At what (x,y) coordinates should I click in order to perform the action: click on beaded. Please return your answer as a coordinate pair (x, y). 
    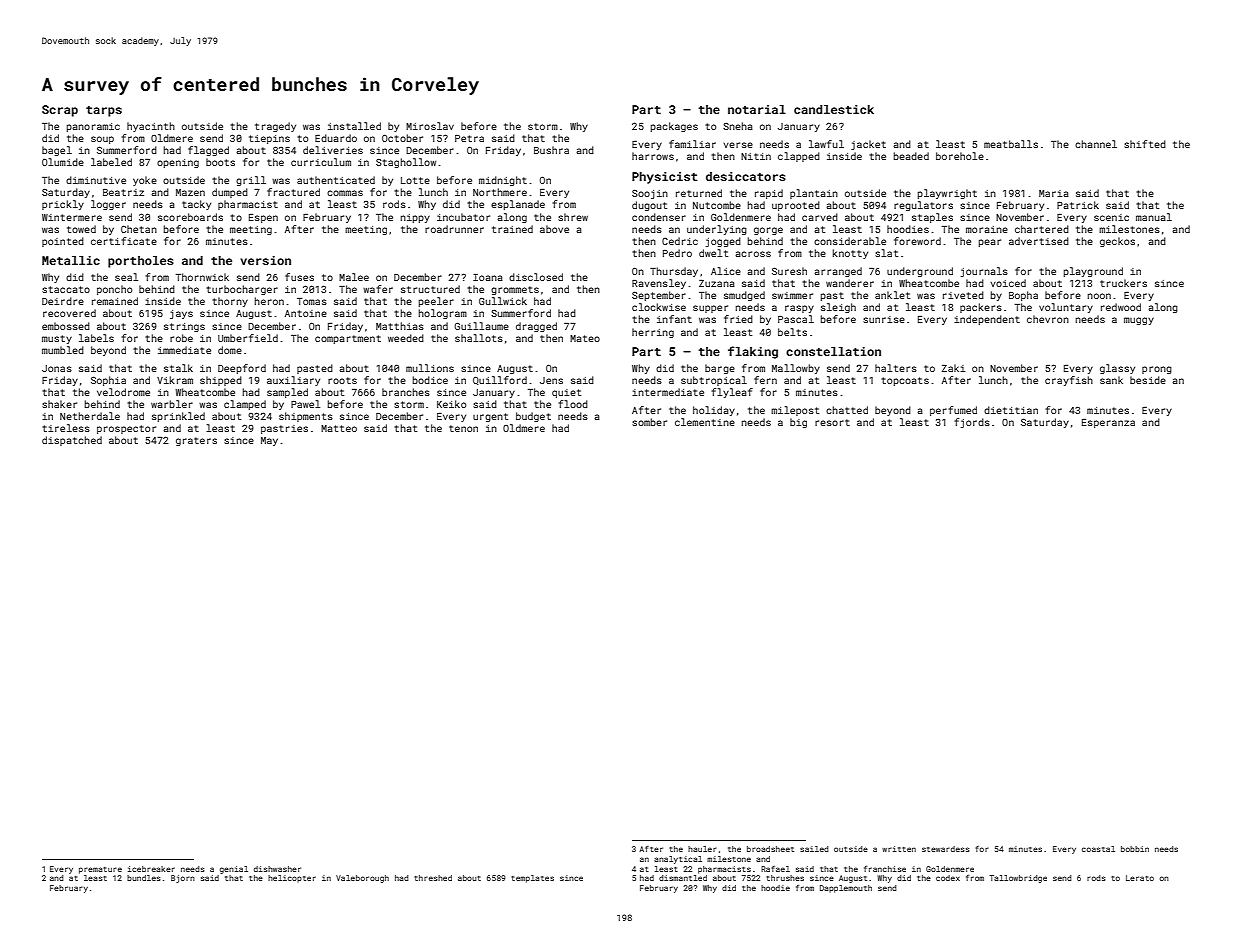
    Looking at the image, I should click on (911, 156).
